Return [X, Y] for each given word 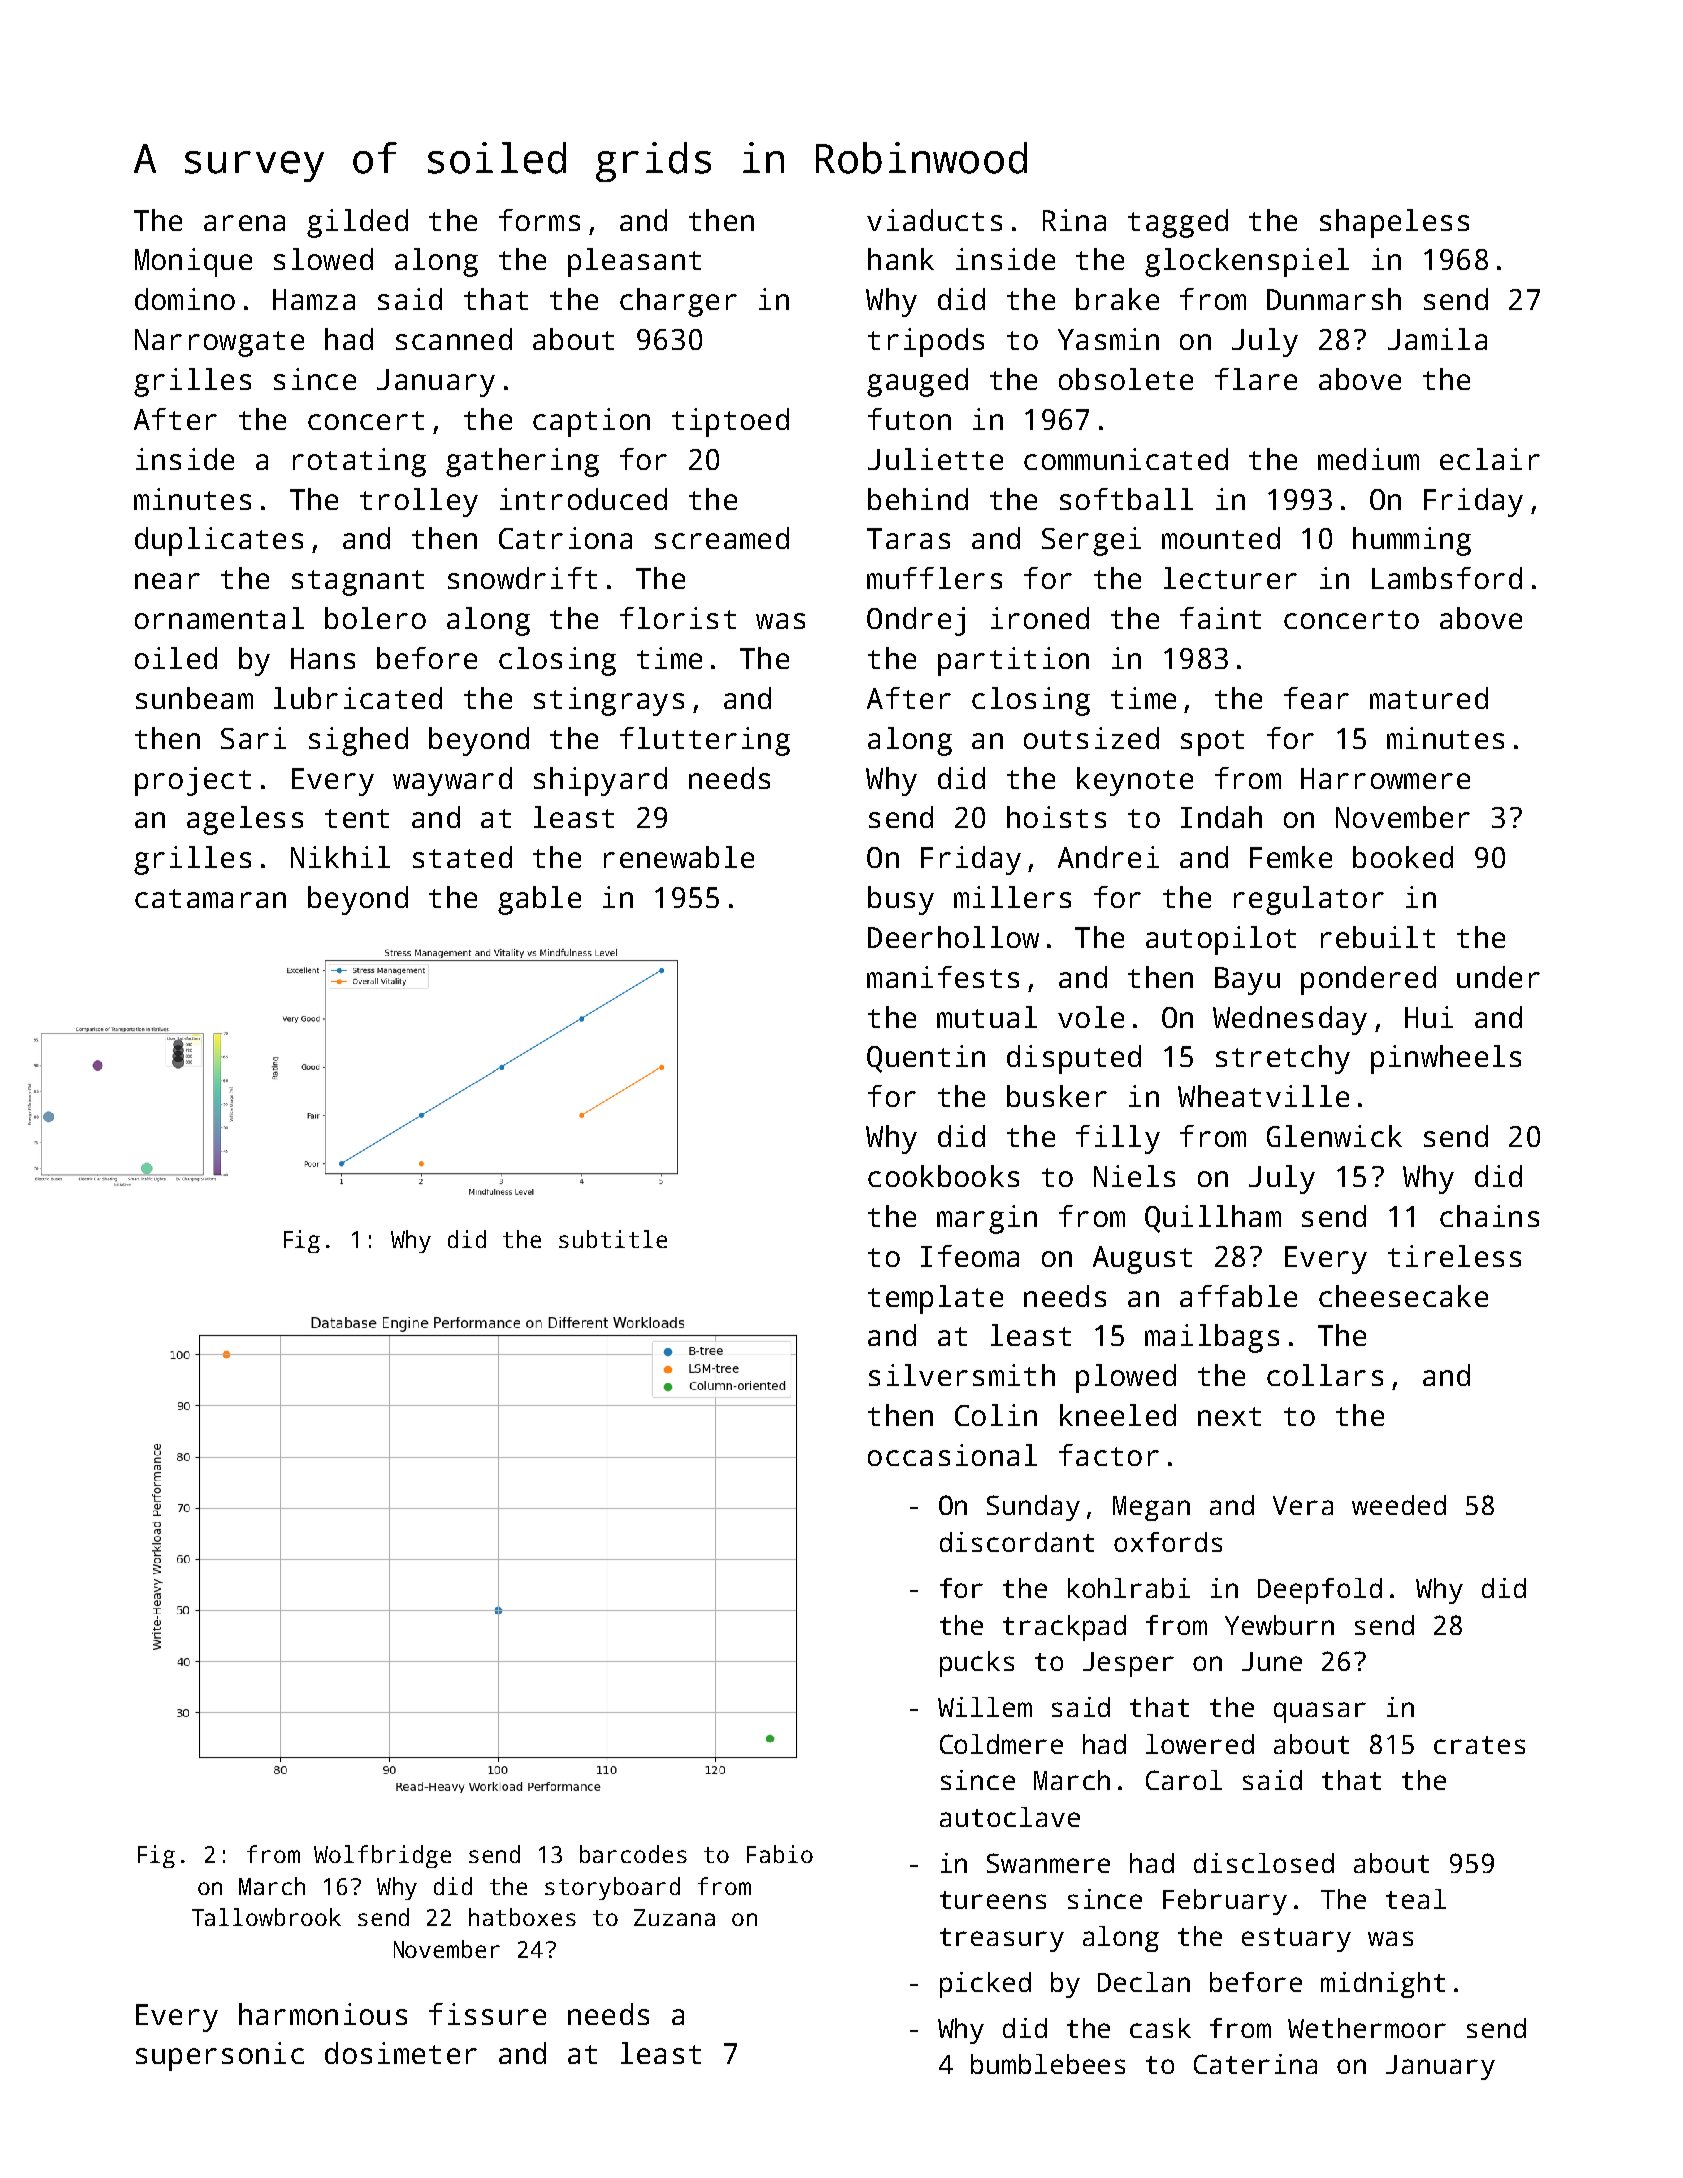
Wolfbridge [382, 1856]
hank [901, 259]
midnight [1383, 1985]
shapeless [1394, 223]
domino [185, 299]
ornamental [219, 618]
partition [1013, 661]
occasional [952, 1455]
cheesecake [1403, 1296]
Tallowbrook [266, 1917]
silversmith [962, 1375]
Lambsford [1447, 578]
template [935, 1299]
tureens [993, 1900]
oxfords [1168, 1542]
